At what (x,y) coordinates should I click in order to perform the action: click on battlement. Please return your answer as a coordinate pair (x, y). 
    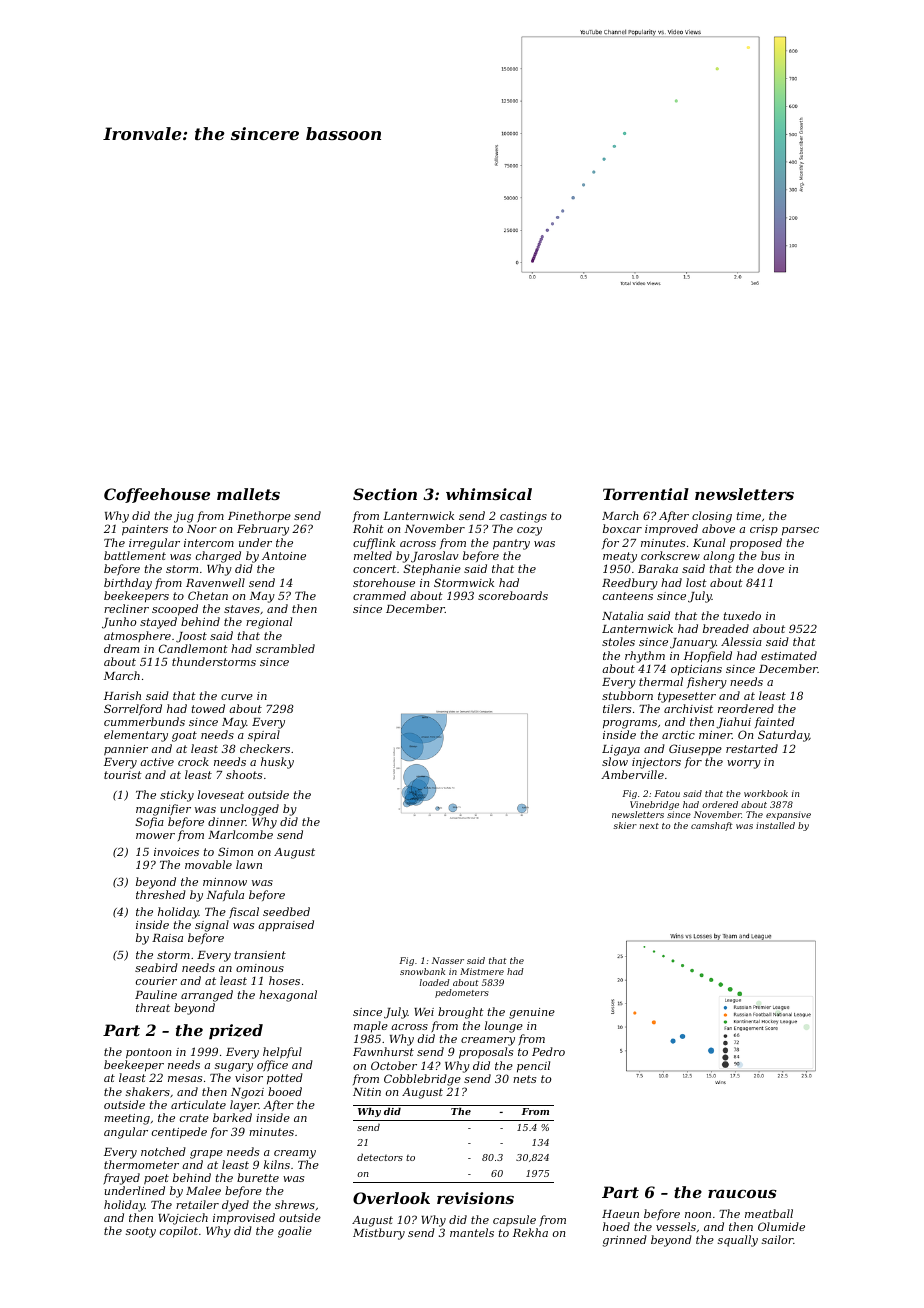
    Looking at the image, I should click on (135, 555).
